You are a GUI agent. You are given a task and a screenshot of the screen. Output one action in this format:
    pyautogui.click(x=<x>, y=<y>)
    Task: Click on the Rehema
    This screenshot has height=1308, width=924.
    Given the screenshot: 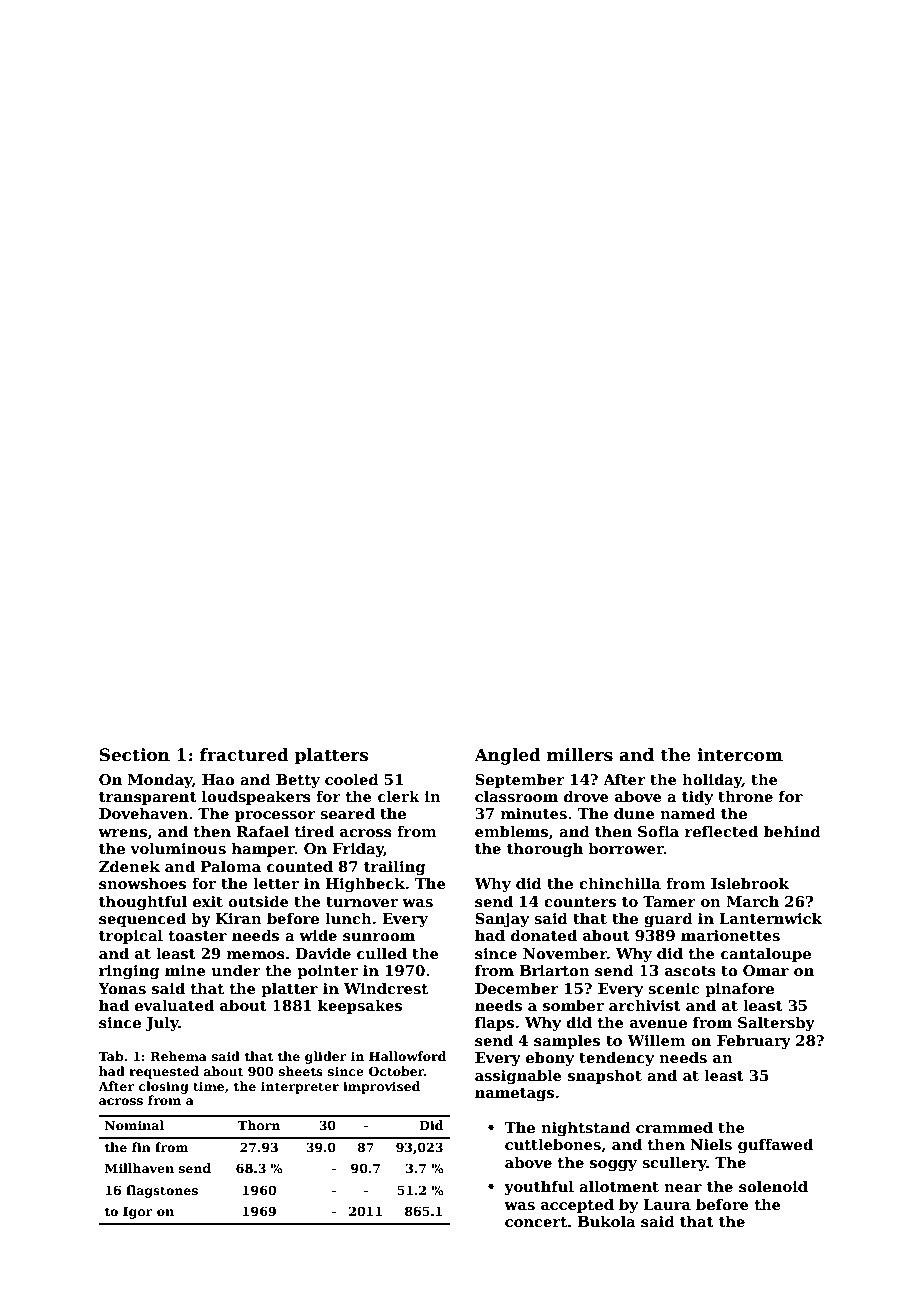 What is the action you would take?
    pyautogui.click(x=178, y=1056)
